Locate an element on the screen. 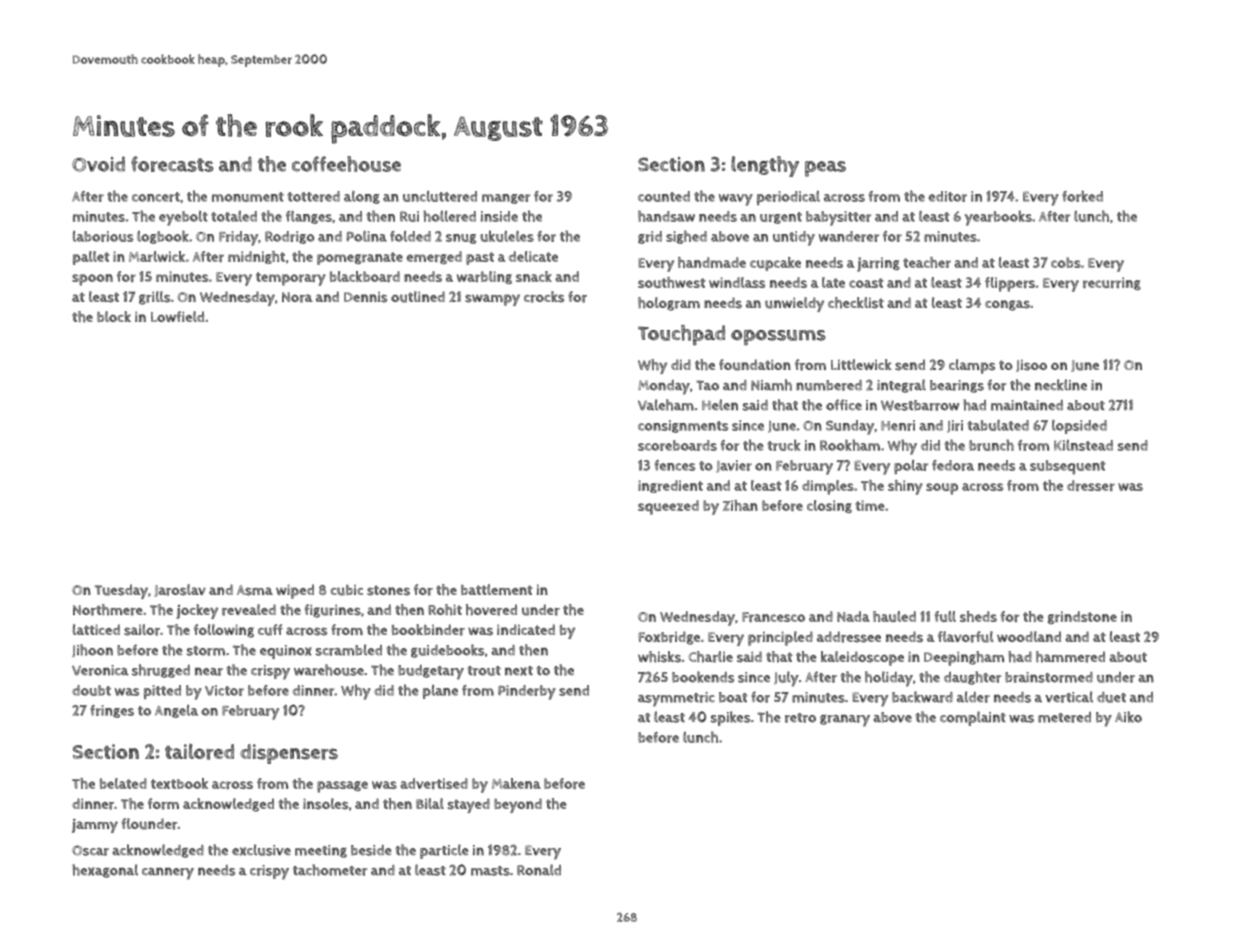 This screenshot has width=1233, height=952. jammy is located at coordinates (95, 826).
